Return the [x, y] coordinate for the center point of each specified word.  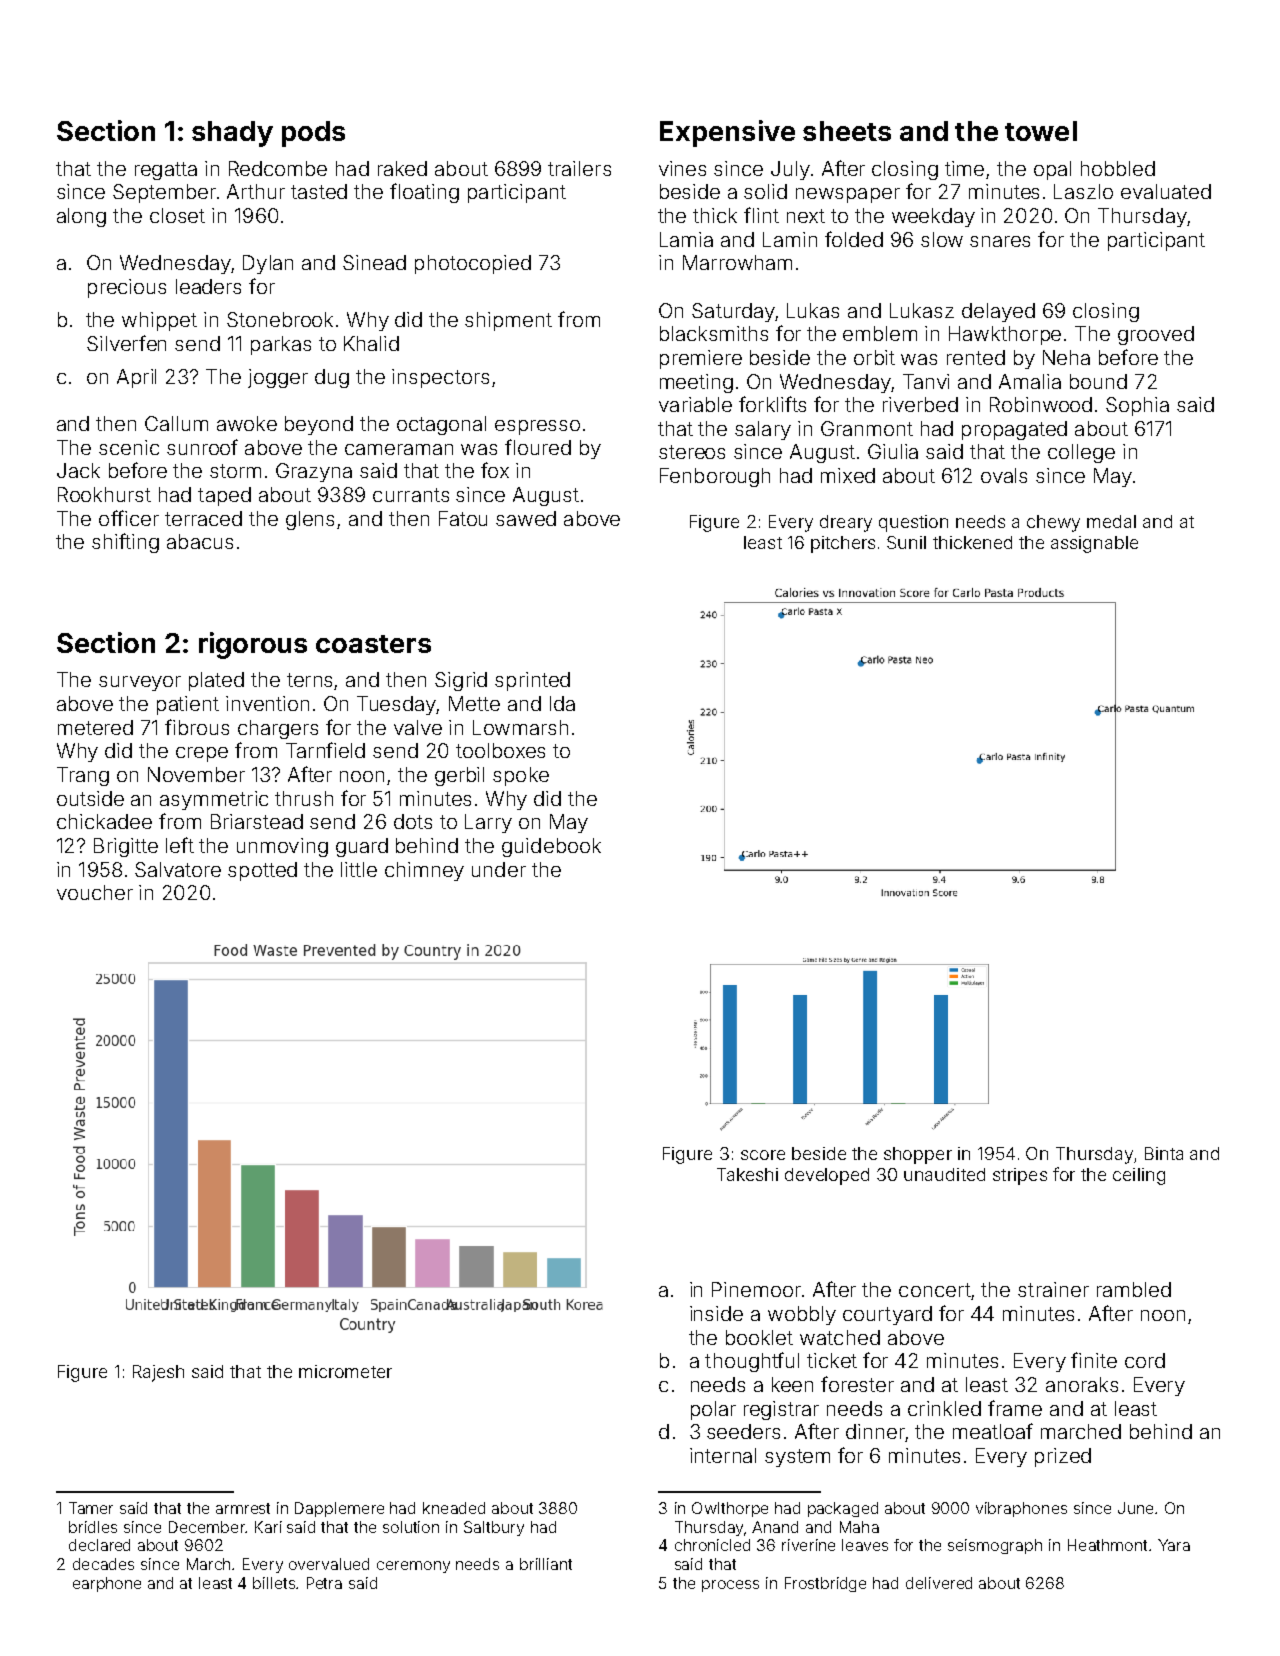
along [81, 217]
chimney [424, 871]
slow [942, 239]
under [499, 869]
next [806, 216]
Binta [1164, 1153]
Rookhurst [104, 494]
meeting [696, 383]
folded [854, 239]
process [730, 1586]
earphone [107, 1584]
